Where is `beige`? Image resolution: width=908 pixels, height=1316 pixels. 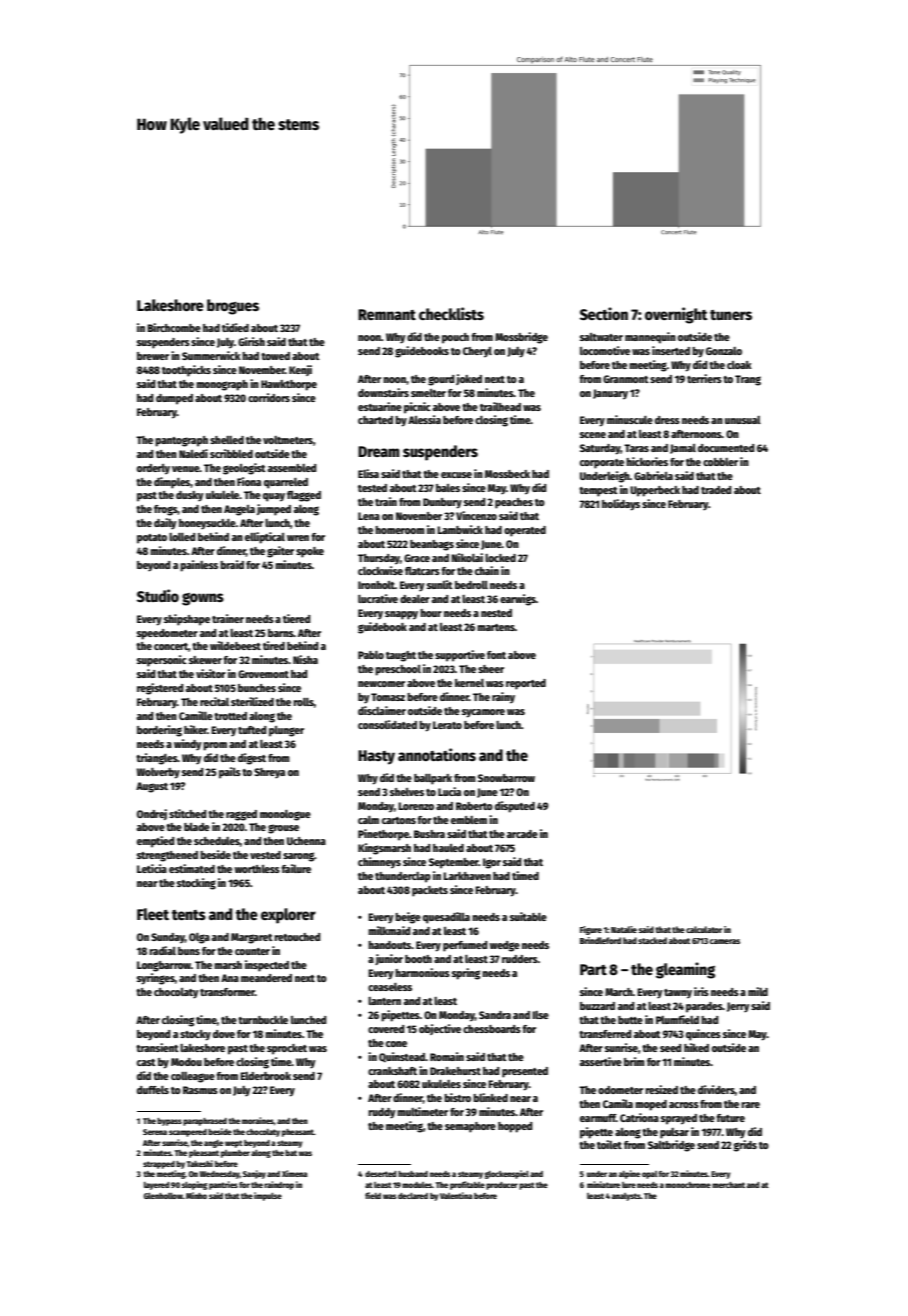 beige is located at coordinates (408, 918).
